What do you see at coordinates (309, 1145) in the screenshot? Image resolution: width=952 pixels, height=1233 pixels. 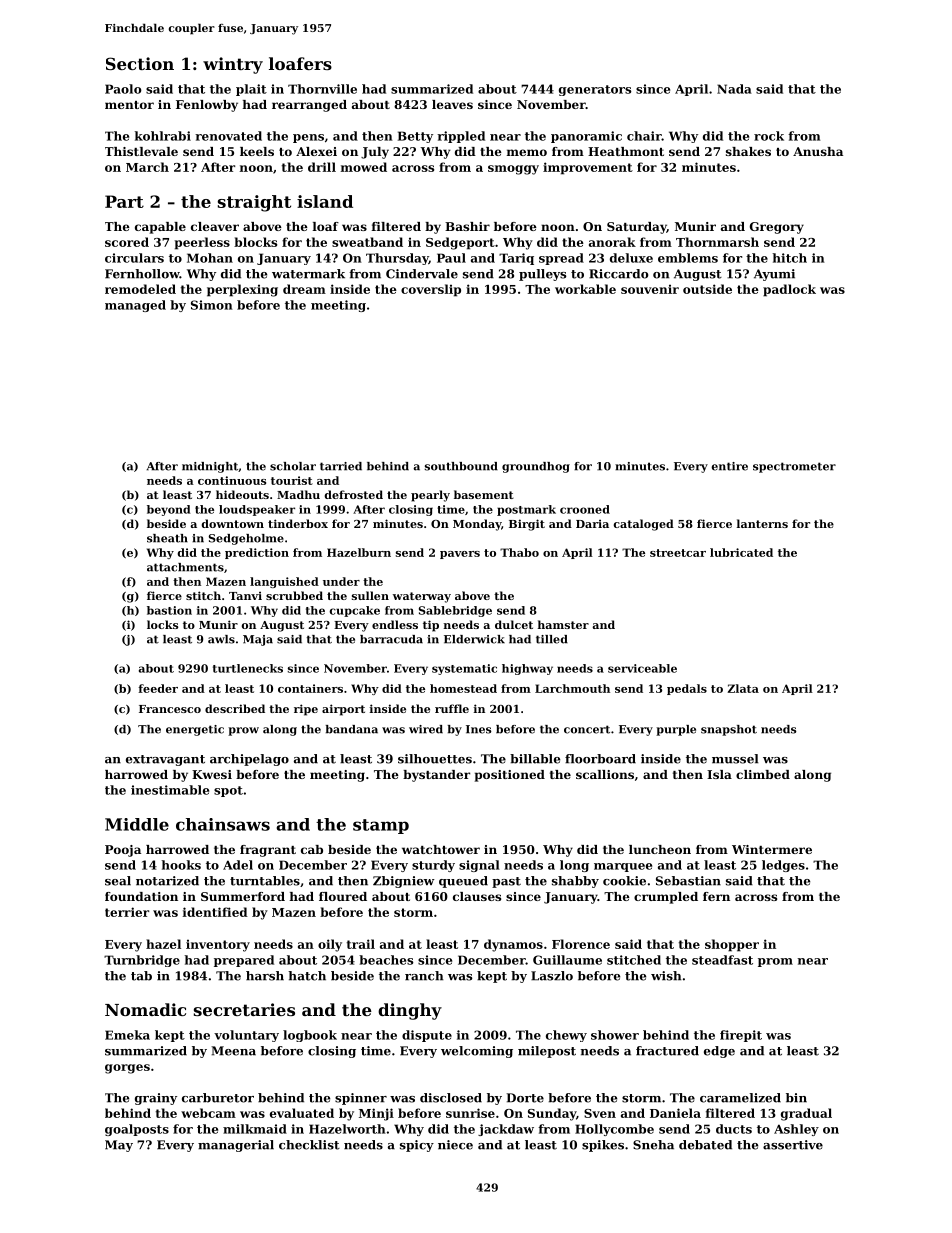 I see `checklist` at bounding box center [309, 1145].
